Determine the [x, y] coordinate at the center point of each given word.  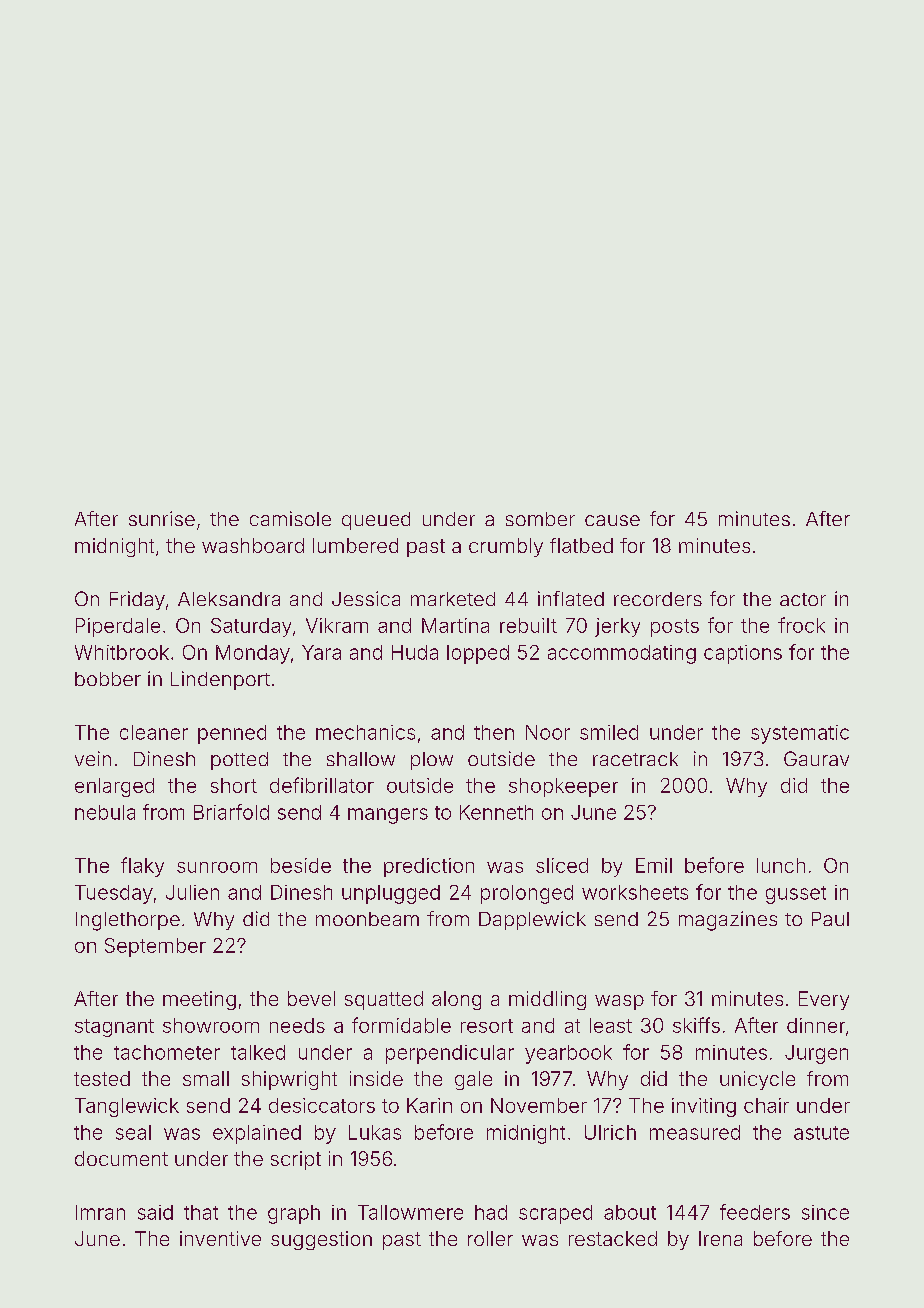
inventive [220, 1238]
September [155, 947]
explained [257, 1134]
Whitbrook [122, 652]
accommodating [622, 654]
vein [93, 758]
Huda [415, 652]
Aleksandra [229, 599]
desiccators [322, 1105]
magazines [728, 921]
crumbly [506, 547]
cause [612, 520]
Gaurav [816, 758]
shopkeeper [563, 787]
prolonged [527, 894]
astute [821, 1133]
